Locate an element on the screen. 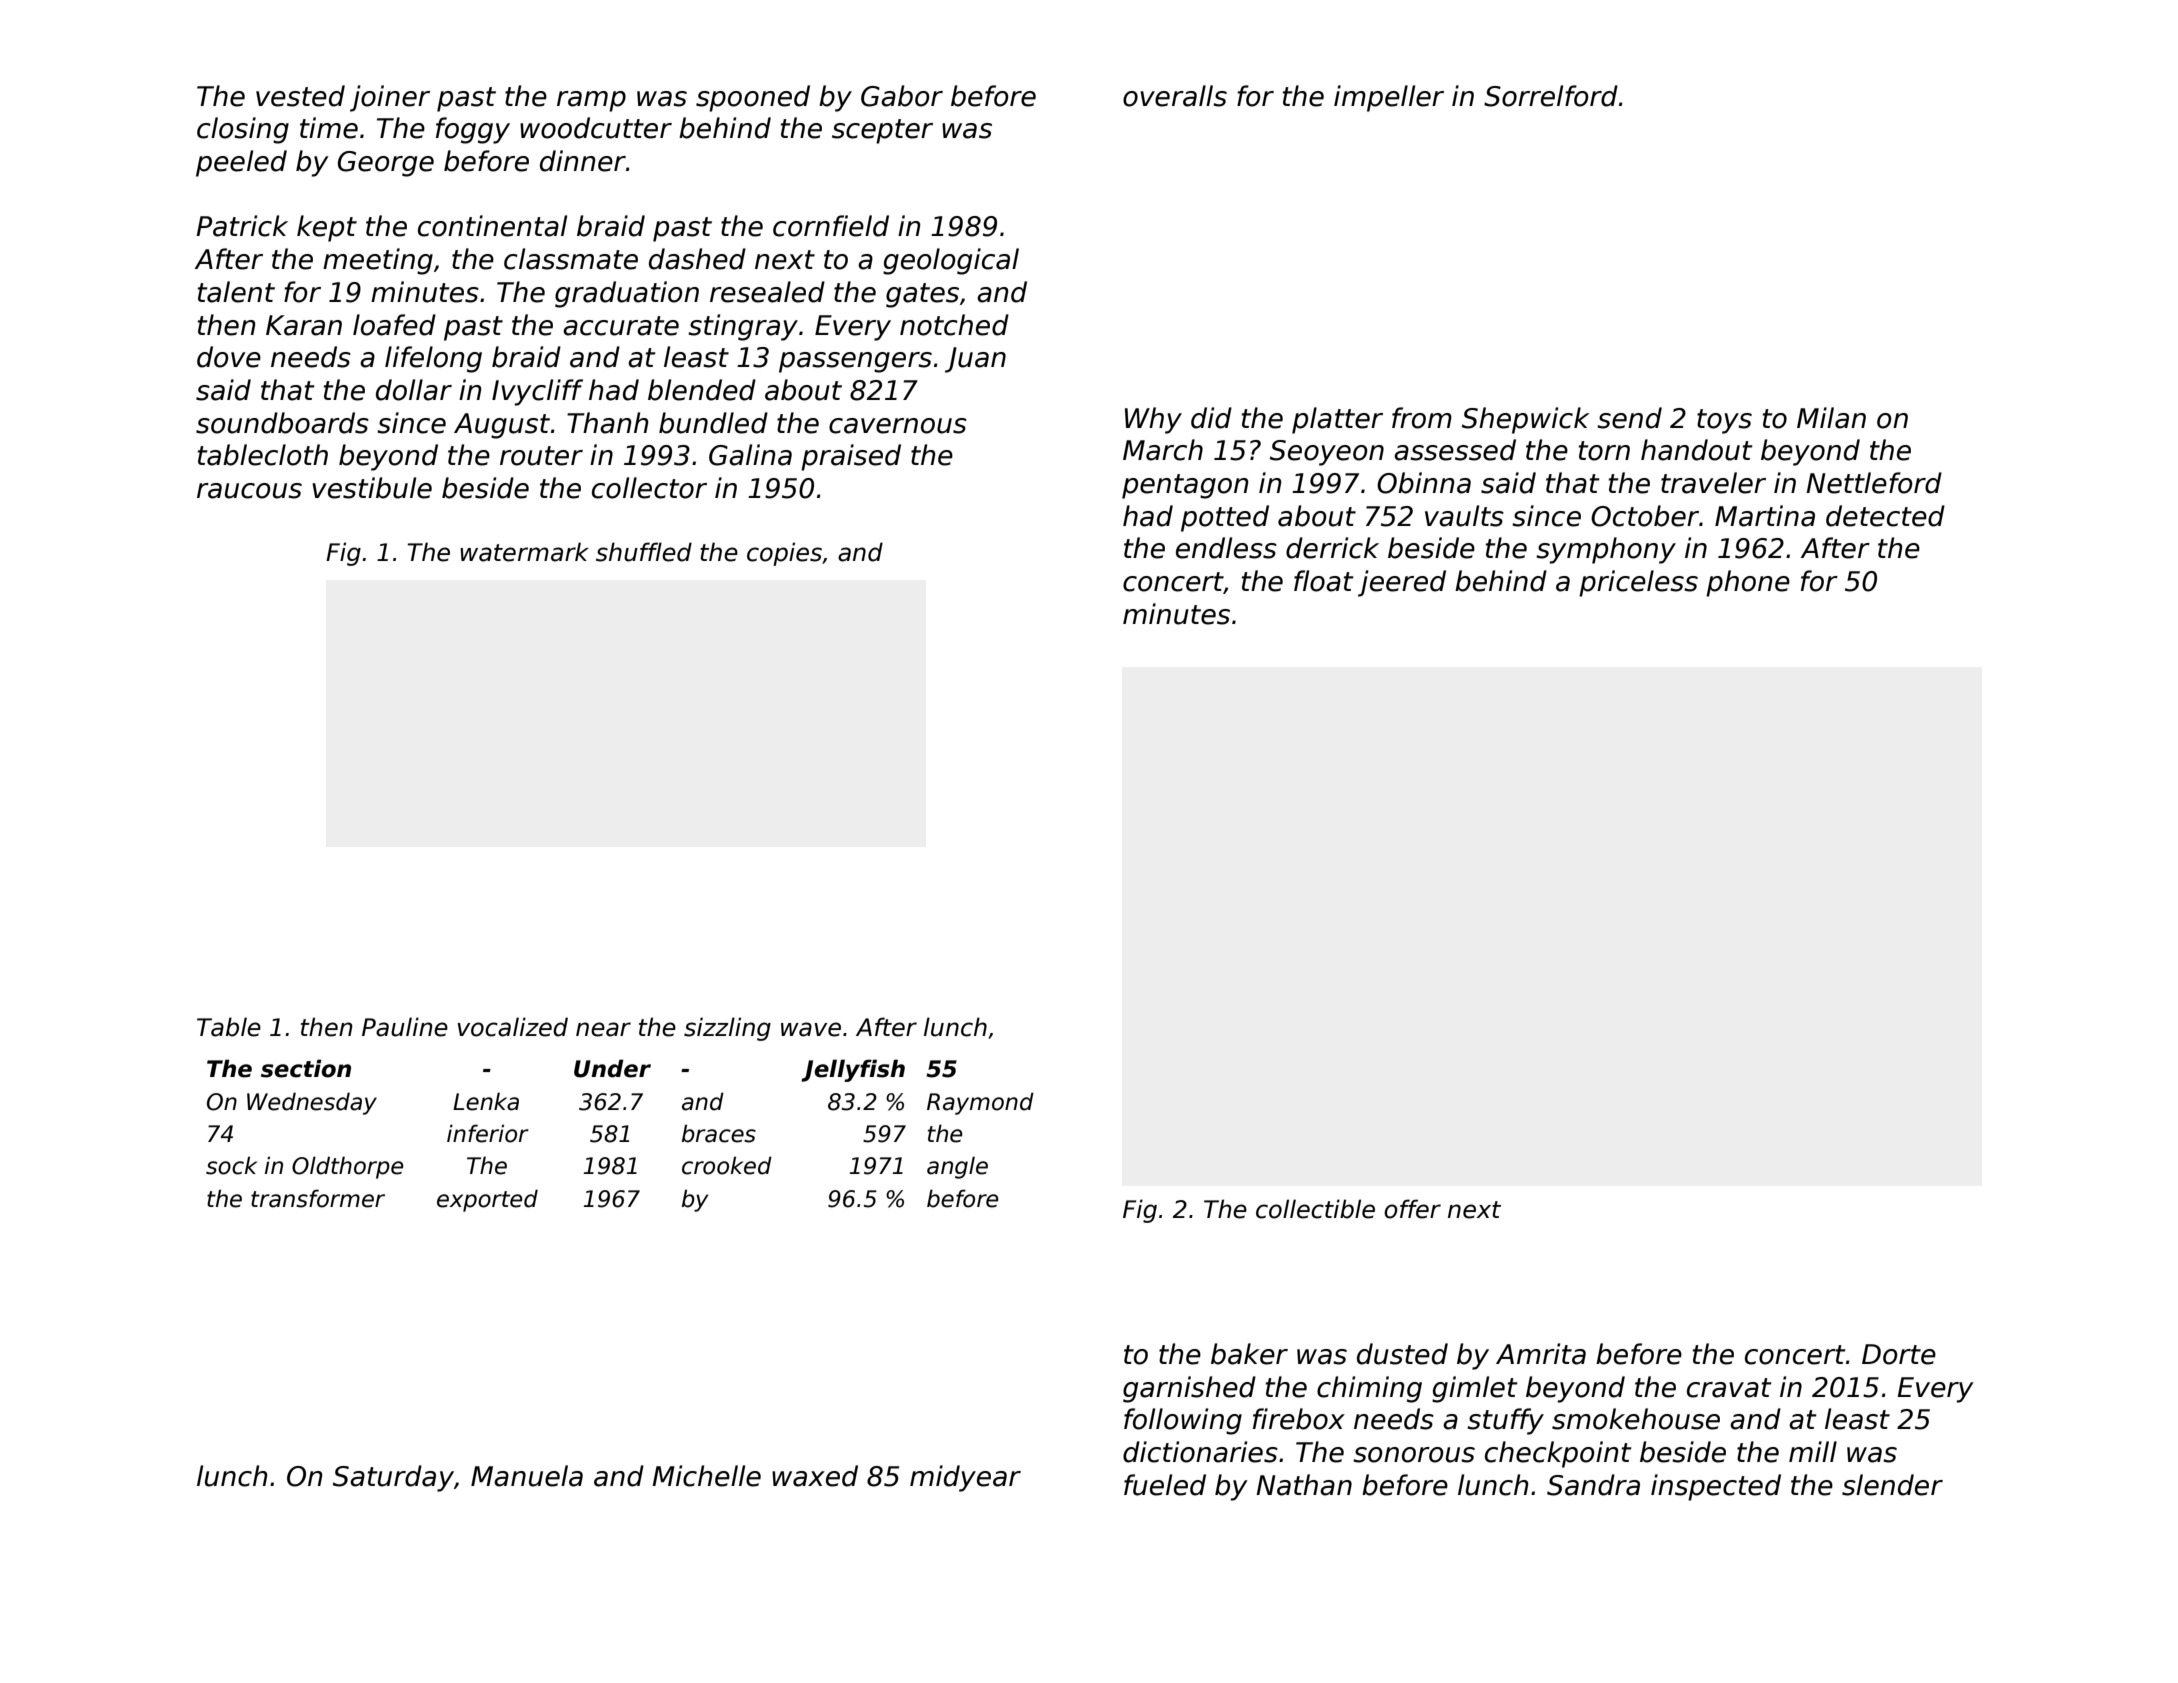 This screenshot has width=2178, height=1683. Pauline is located at coordinates (405, 1027).
